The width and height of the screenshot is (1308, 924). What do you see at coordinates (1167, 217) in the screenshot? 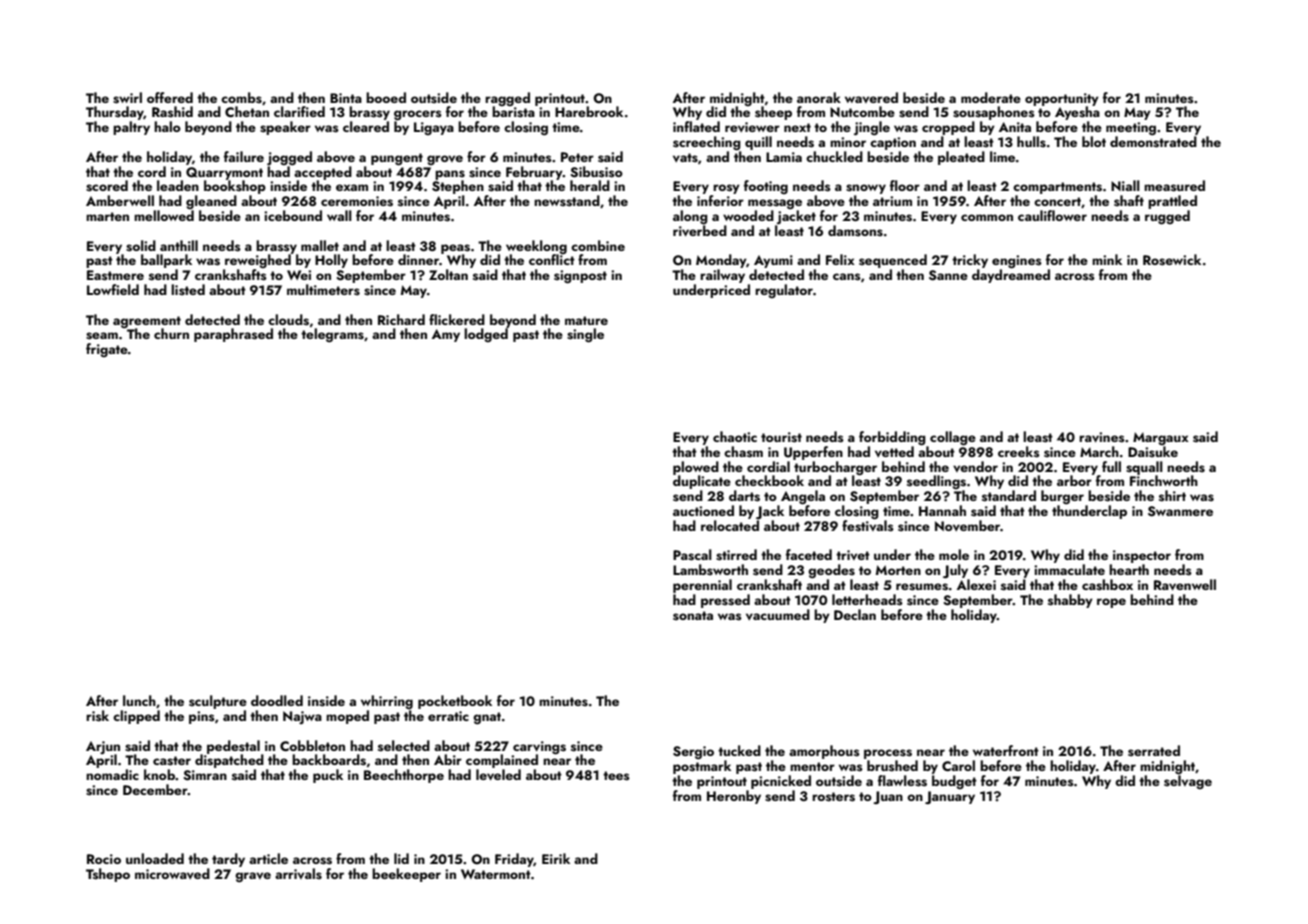
I see `rugged` at bounding box center [1167, 217].
